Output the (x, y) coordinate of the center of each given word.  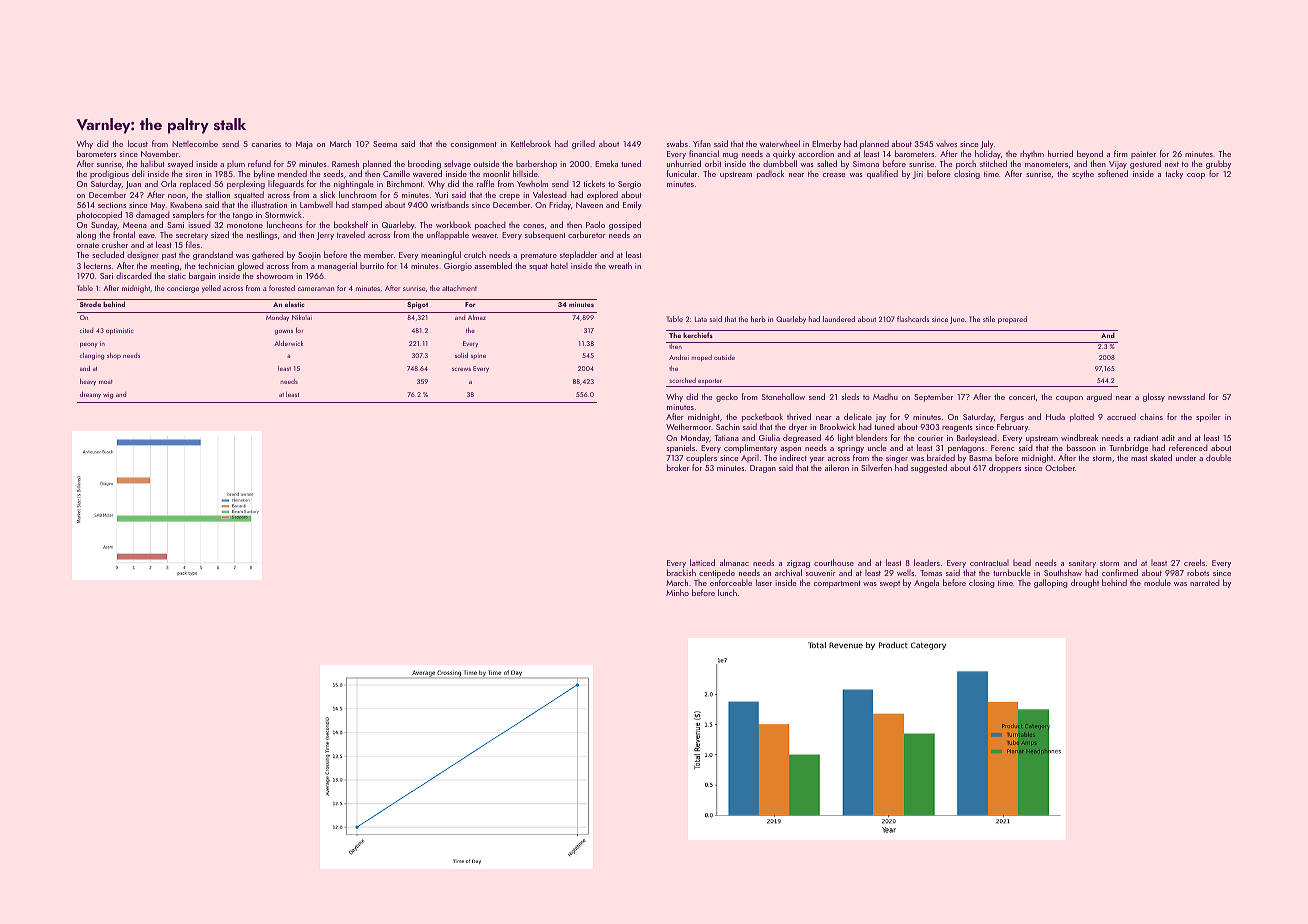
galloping (1051, 583)
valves (946, 144)
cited (86, 330)
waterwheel (779, 143)
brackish (681, 572)
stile (989, 319)
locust (138, 143)
